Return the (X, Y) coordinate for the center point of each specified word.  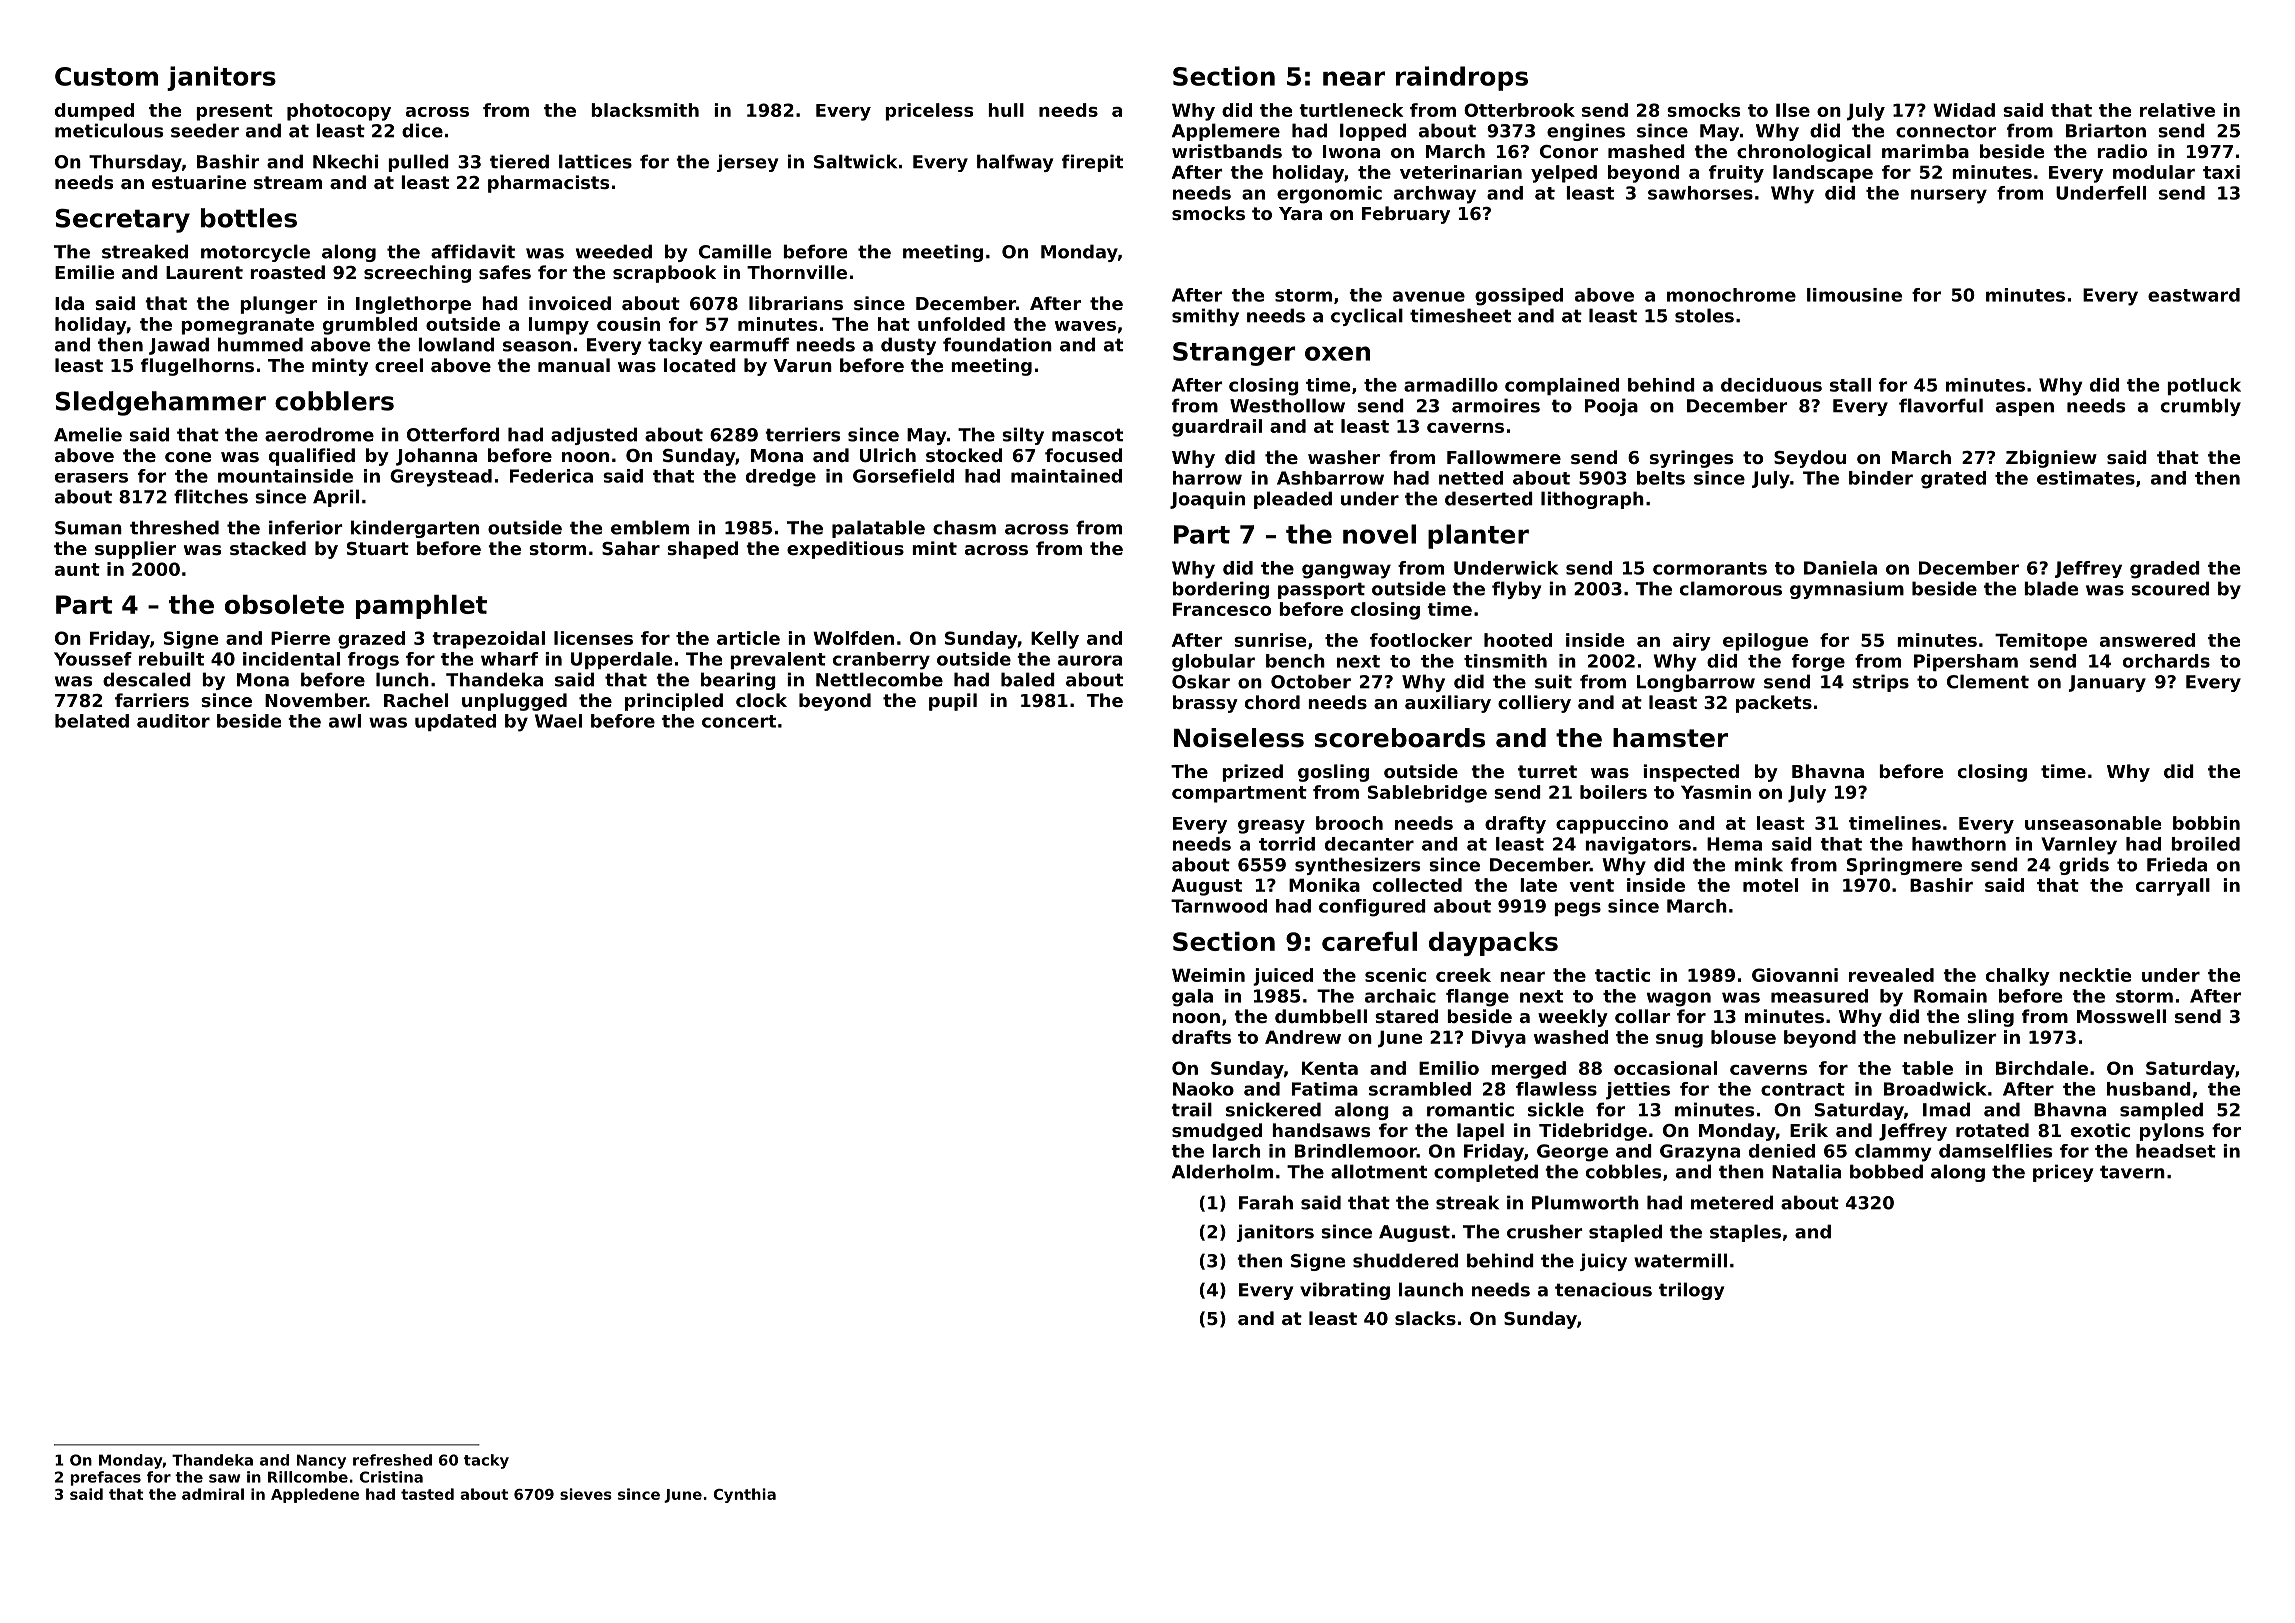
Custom (106, 76)
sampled (2161, 1111)
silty (1023, 436)
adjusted (594, 436)
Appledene (315, 1495)
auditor (173, 721)
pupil (953, 702)
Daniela (1840, 568)
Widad (1964, 110)
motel (1770, 885)
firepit (1092, 163)
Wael (558, 721)
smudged (1217, 1132)
